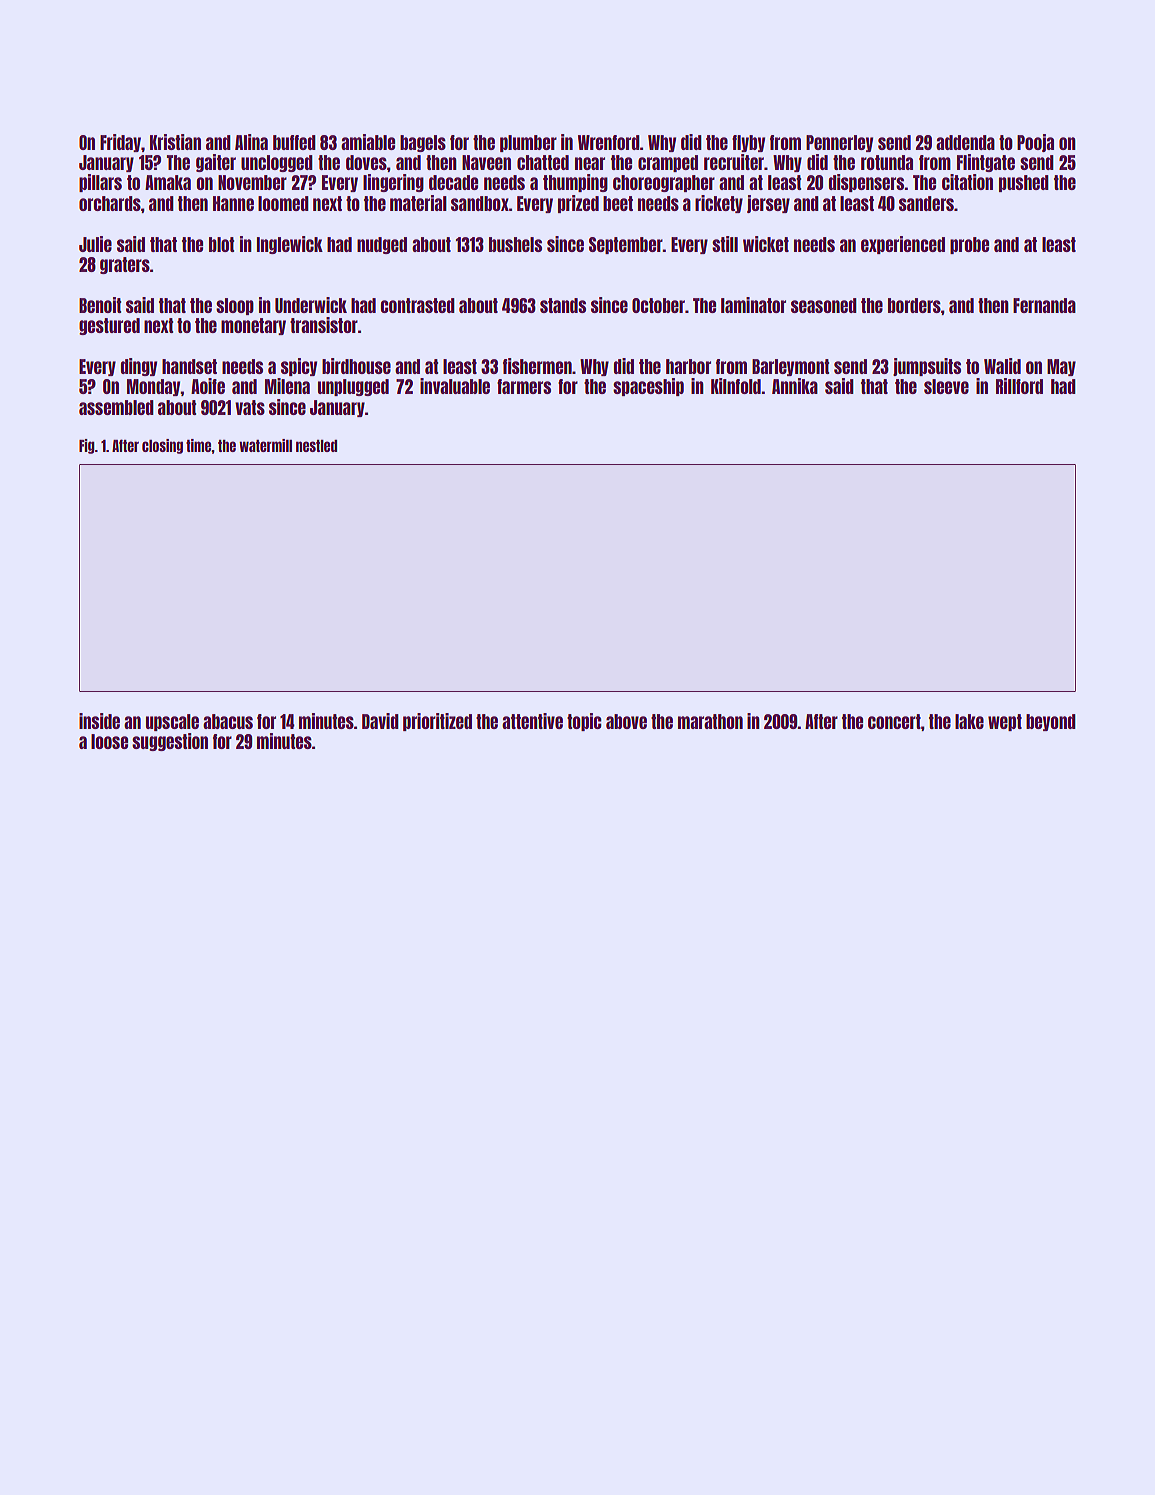 This screenshot has width=1155, height=1495. Describe the element at coordinates (170, 742) in the screenshot. I see `suggestion` at that location.
